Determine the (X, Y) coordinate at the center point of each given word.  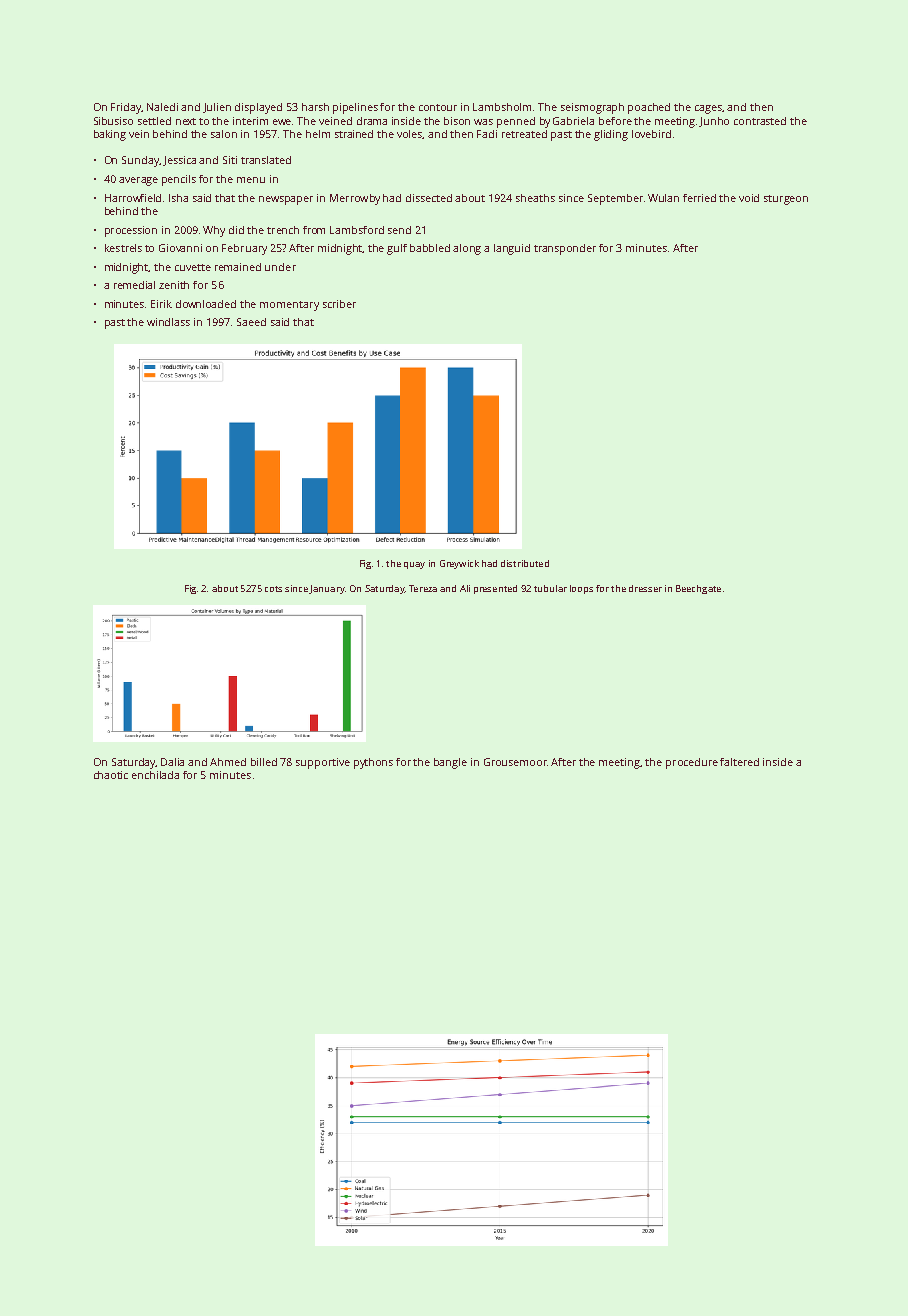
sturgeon (786, 200)
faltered (739, 762)
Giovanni (180, 248)
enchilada (155, 775)
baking (110, 135)
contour (438, 107)
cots (273, 589)
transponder (565, 249)
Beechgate (698, 589)
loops (581, 589)
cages (709, 109)
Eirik (161, 304)
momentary (289, 306)
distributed (525, 563)
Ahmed (228, 762)
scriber (339, 304)
